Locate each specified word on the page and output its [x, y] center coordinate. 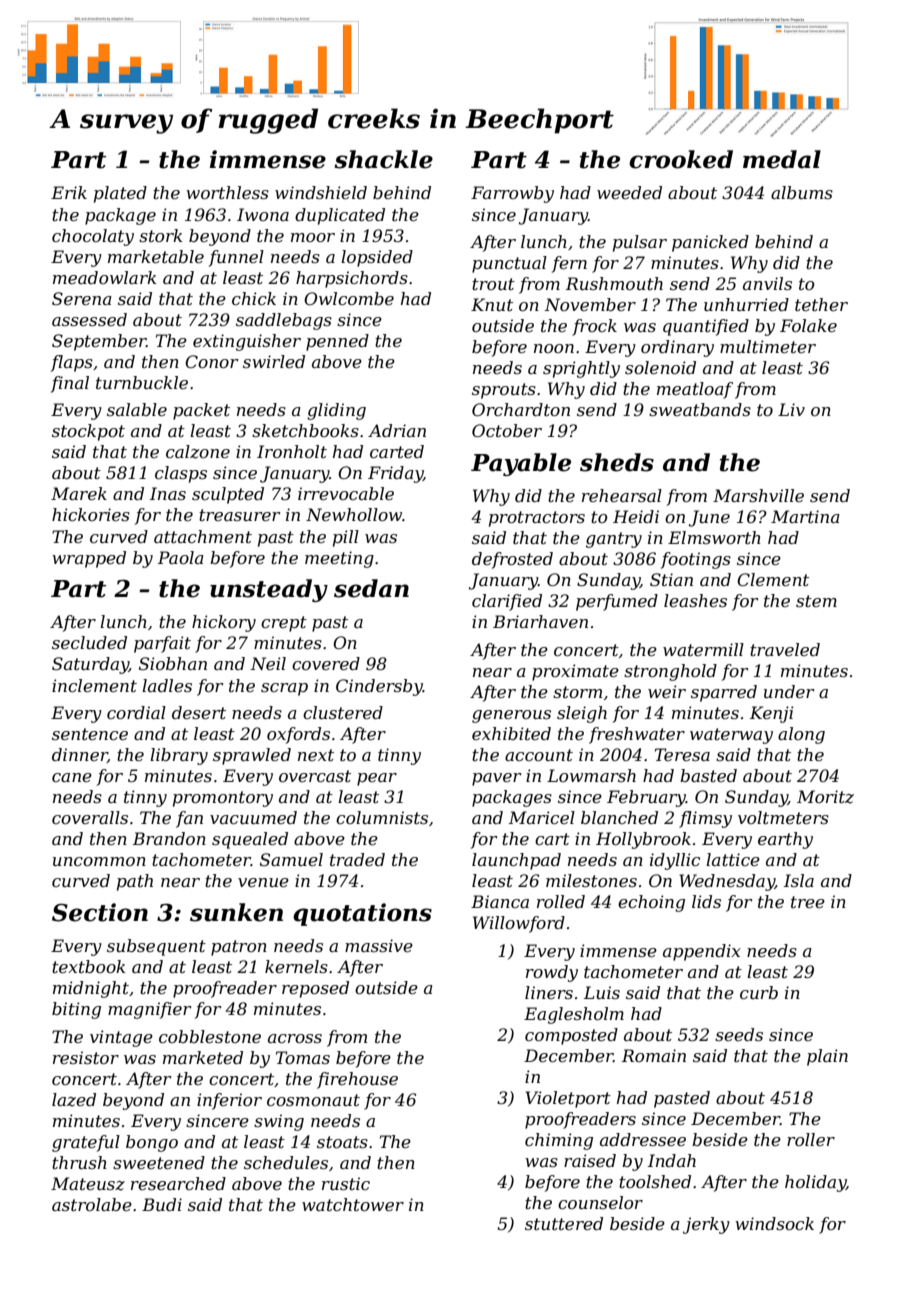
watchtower [353, 1204]
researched [178, 1183]
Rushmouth [614, 283]
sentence [90, 734]
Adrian [397, 430]
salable [137, 409]
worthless [227, 192]
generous [511, 716]
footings [696, 560]
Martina [805, 516]
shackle [383, 159]
